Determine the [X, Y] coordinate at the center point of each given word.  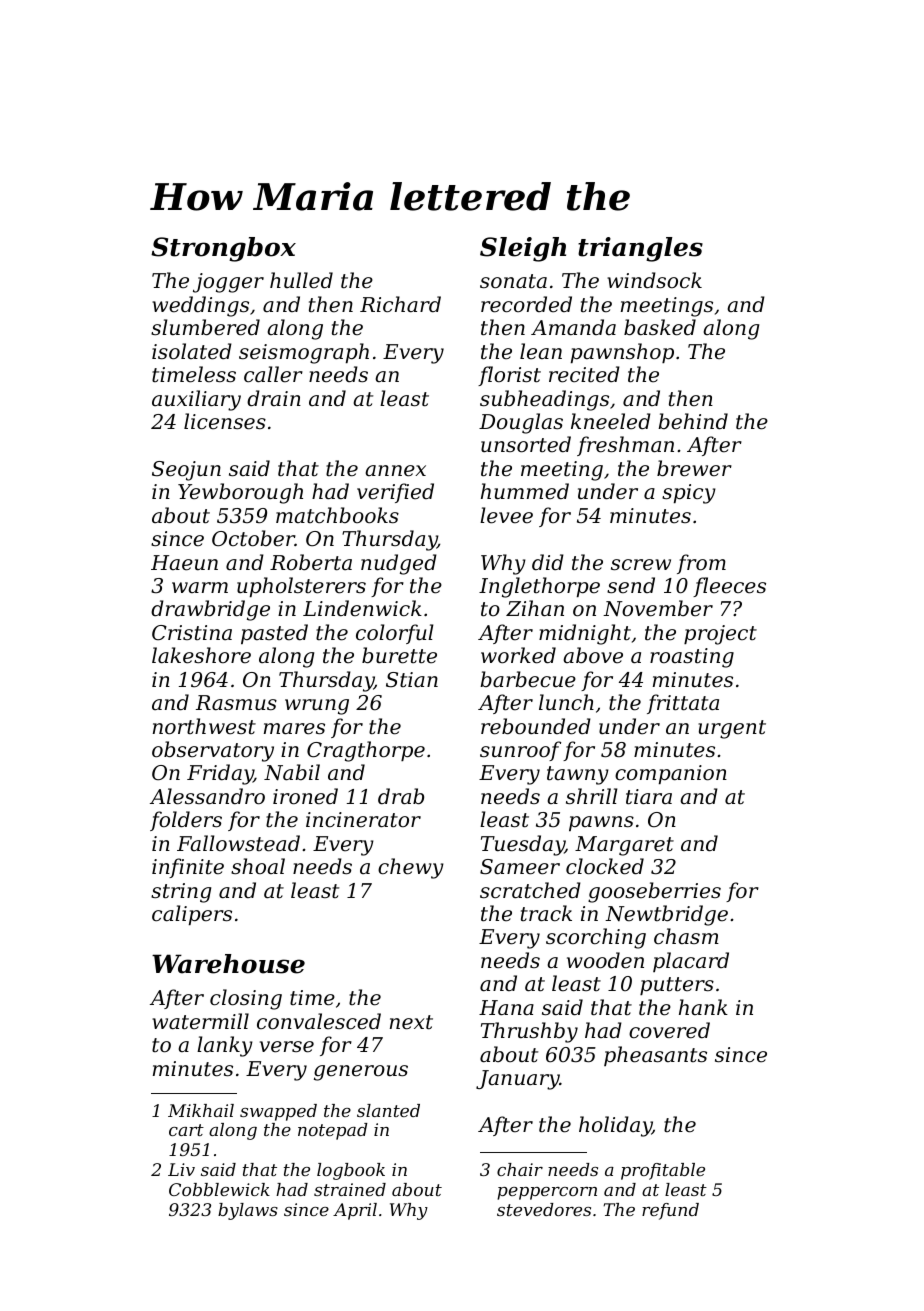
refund [670, 1211]
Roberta [311, 562]
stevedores [544, 1209]
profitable [663, 1171]
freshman [625, 446]
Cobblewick [219, 1189]
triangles [640, 249]
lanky [225, 1046]
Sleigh [523, 249]
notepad [333, 1131]
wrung [317, 707]
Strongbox [223, 249]
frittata [683, 704]
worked [518, 655]
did [548, 562]
